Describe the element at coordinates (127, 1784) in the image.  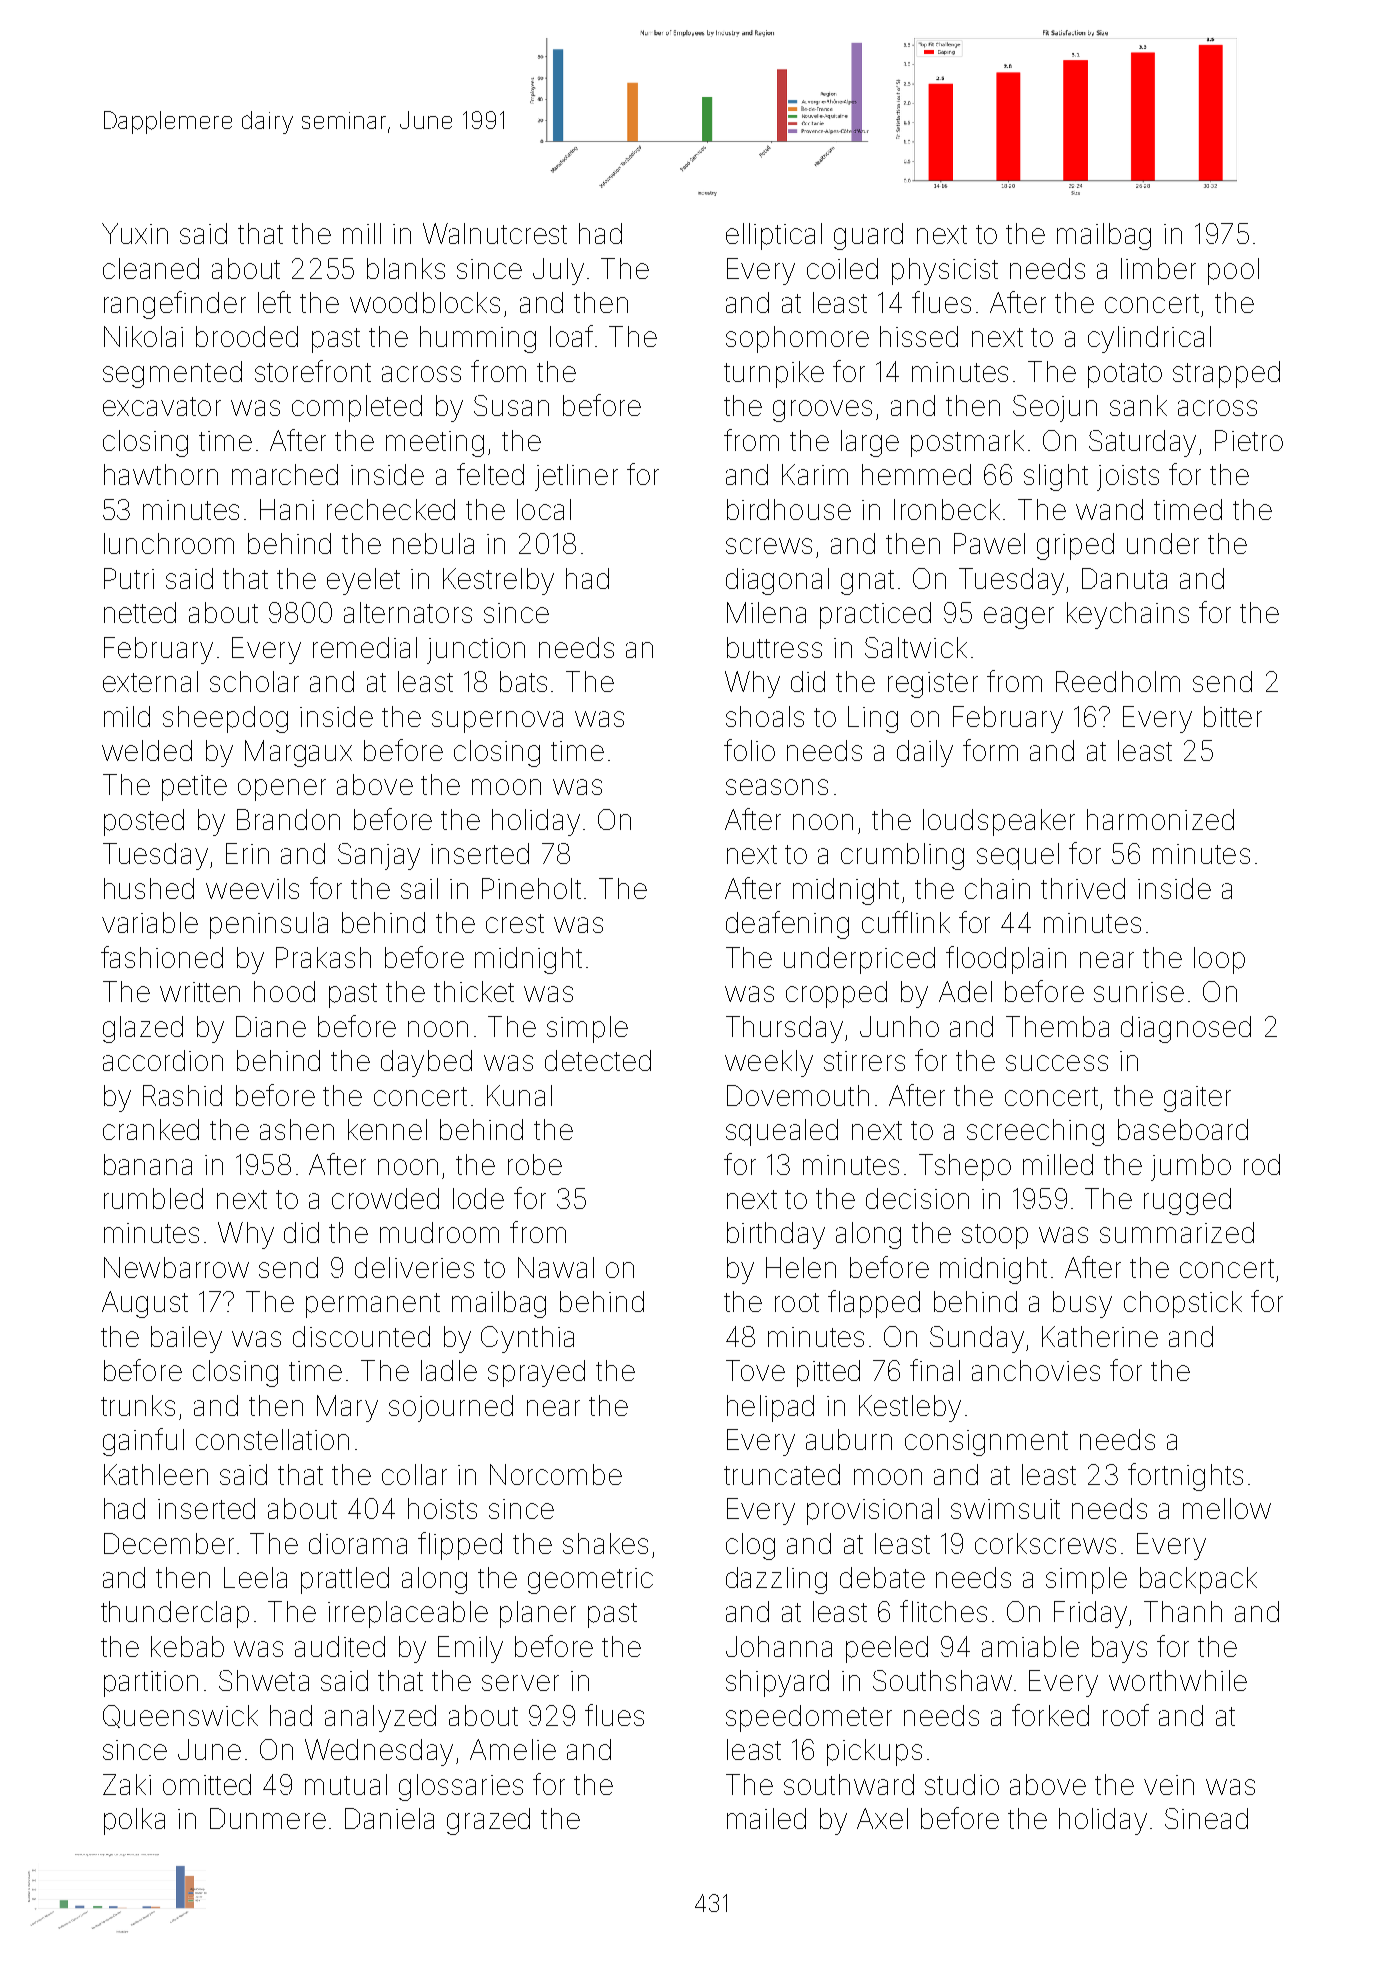
I see `Zaki` at that location.
